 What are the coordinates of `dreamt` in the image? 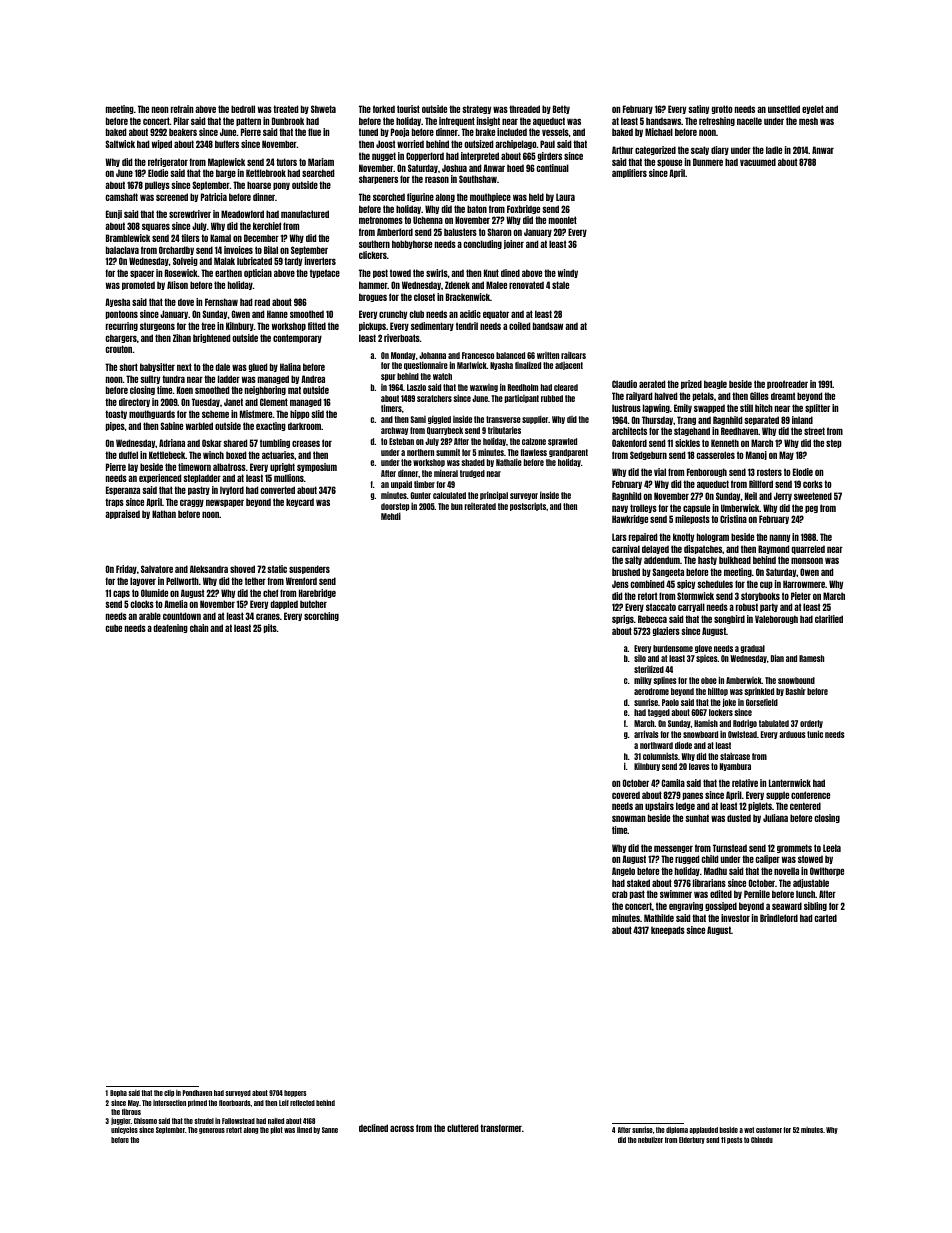 It's located at (783, 396).
